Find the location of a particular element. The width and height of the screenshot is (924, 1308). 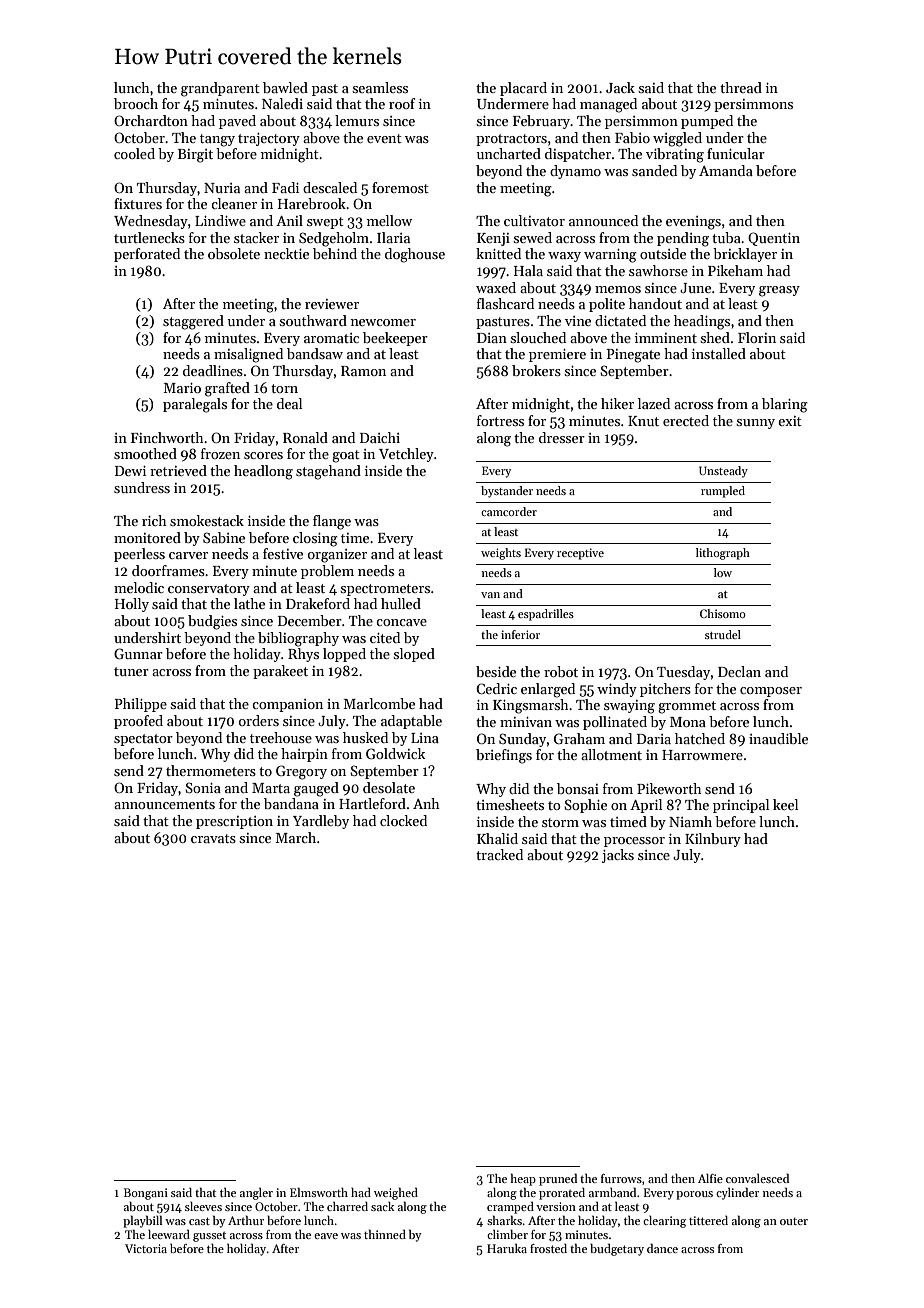

placard is located at coordinates (523, 89).
